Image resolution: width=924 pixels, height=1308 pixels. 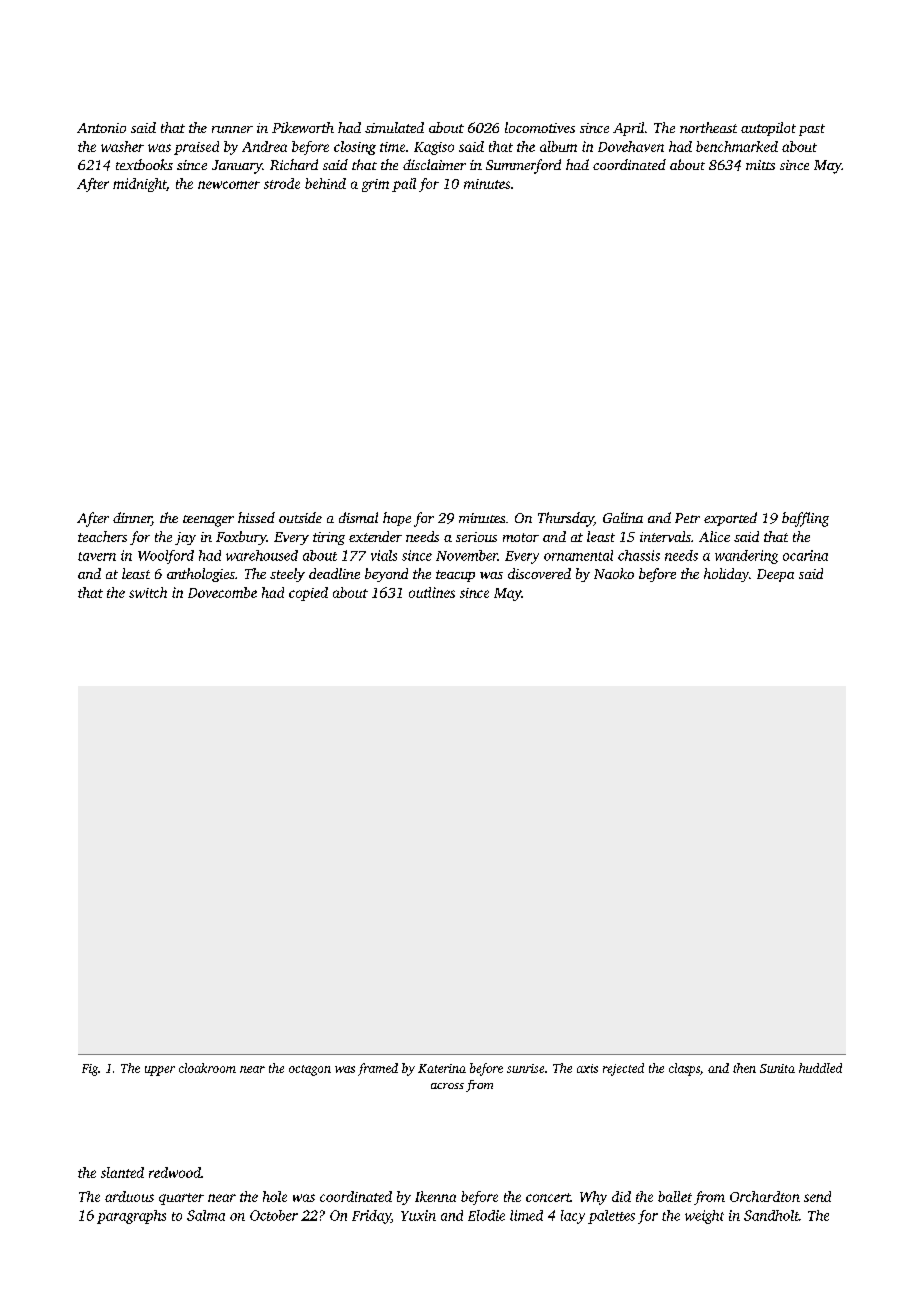 I want to click on autopilot, so click(x=768, y=129).
